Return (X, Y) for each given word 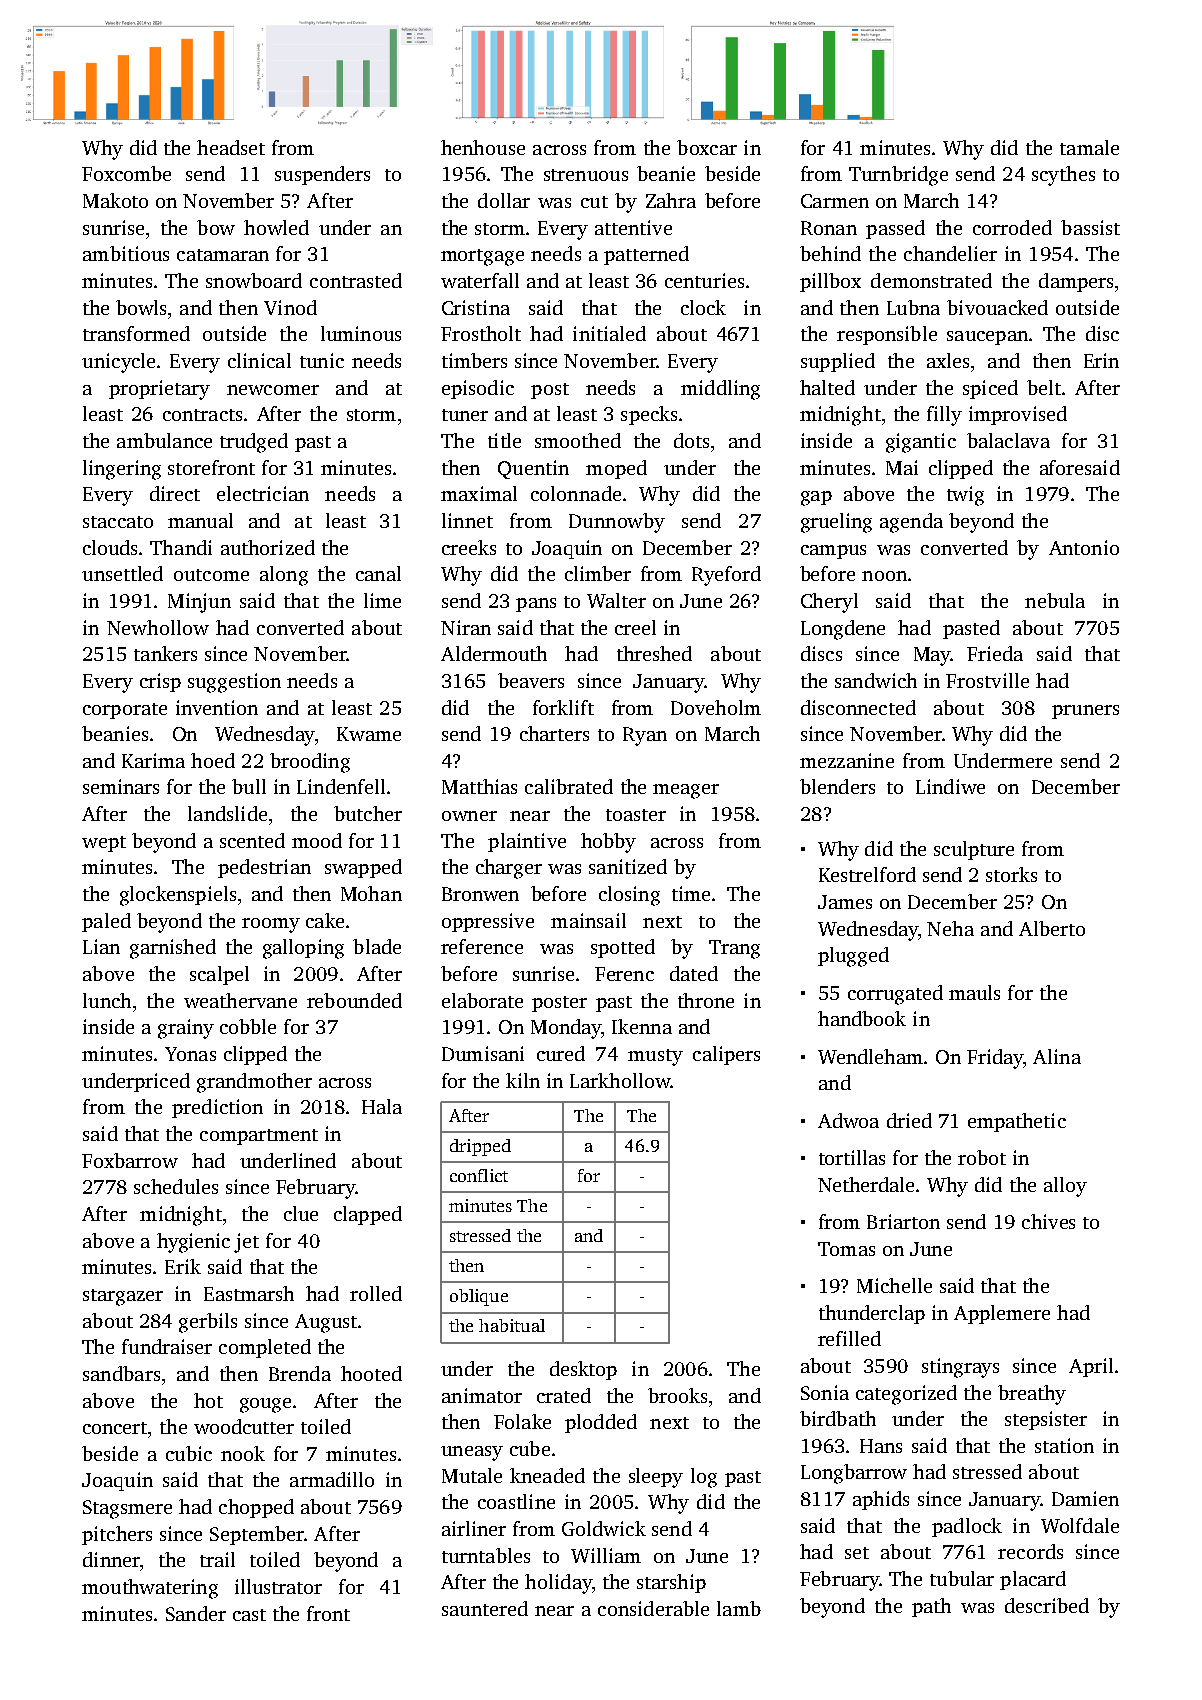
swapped (363, 868)
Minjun (199, 603)
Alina (1057, 1056)
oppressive (488, 922)
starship (671, 1583)
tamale (1089, 147)
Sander (196, 1613)
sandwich (876, 680)
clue (301, 1213)
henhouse (483, 147)
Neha (950, 928)
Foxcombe (126, 173)
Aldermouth (494, 653)
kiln (523, 1080)
